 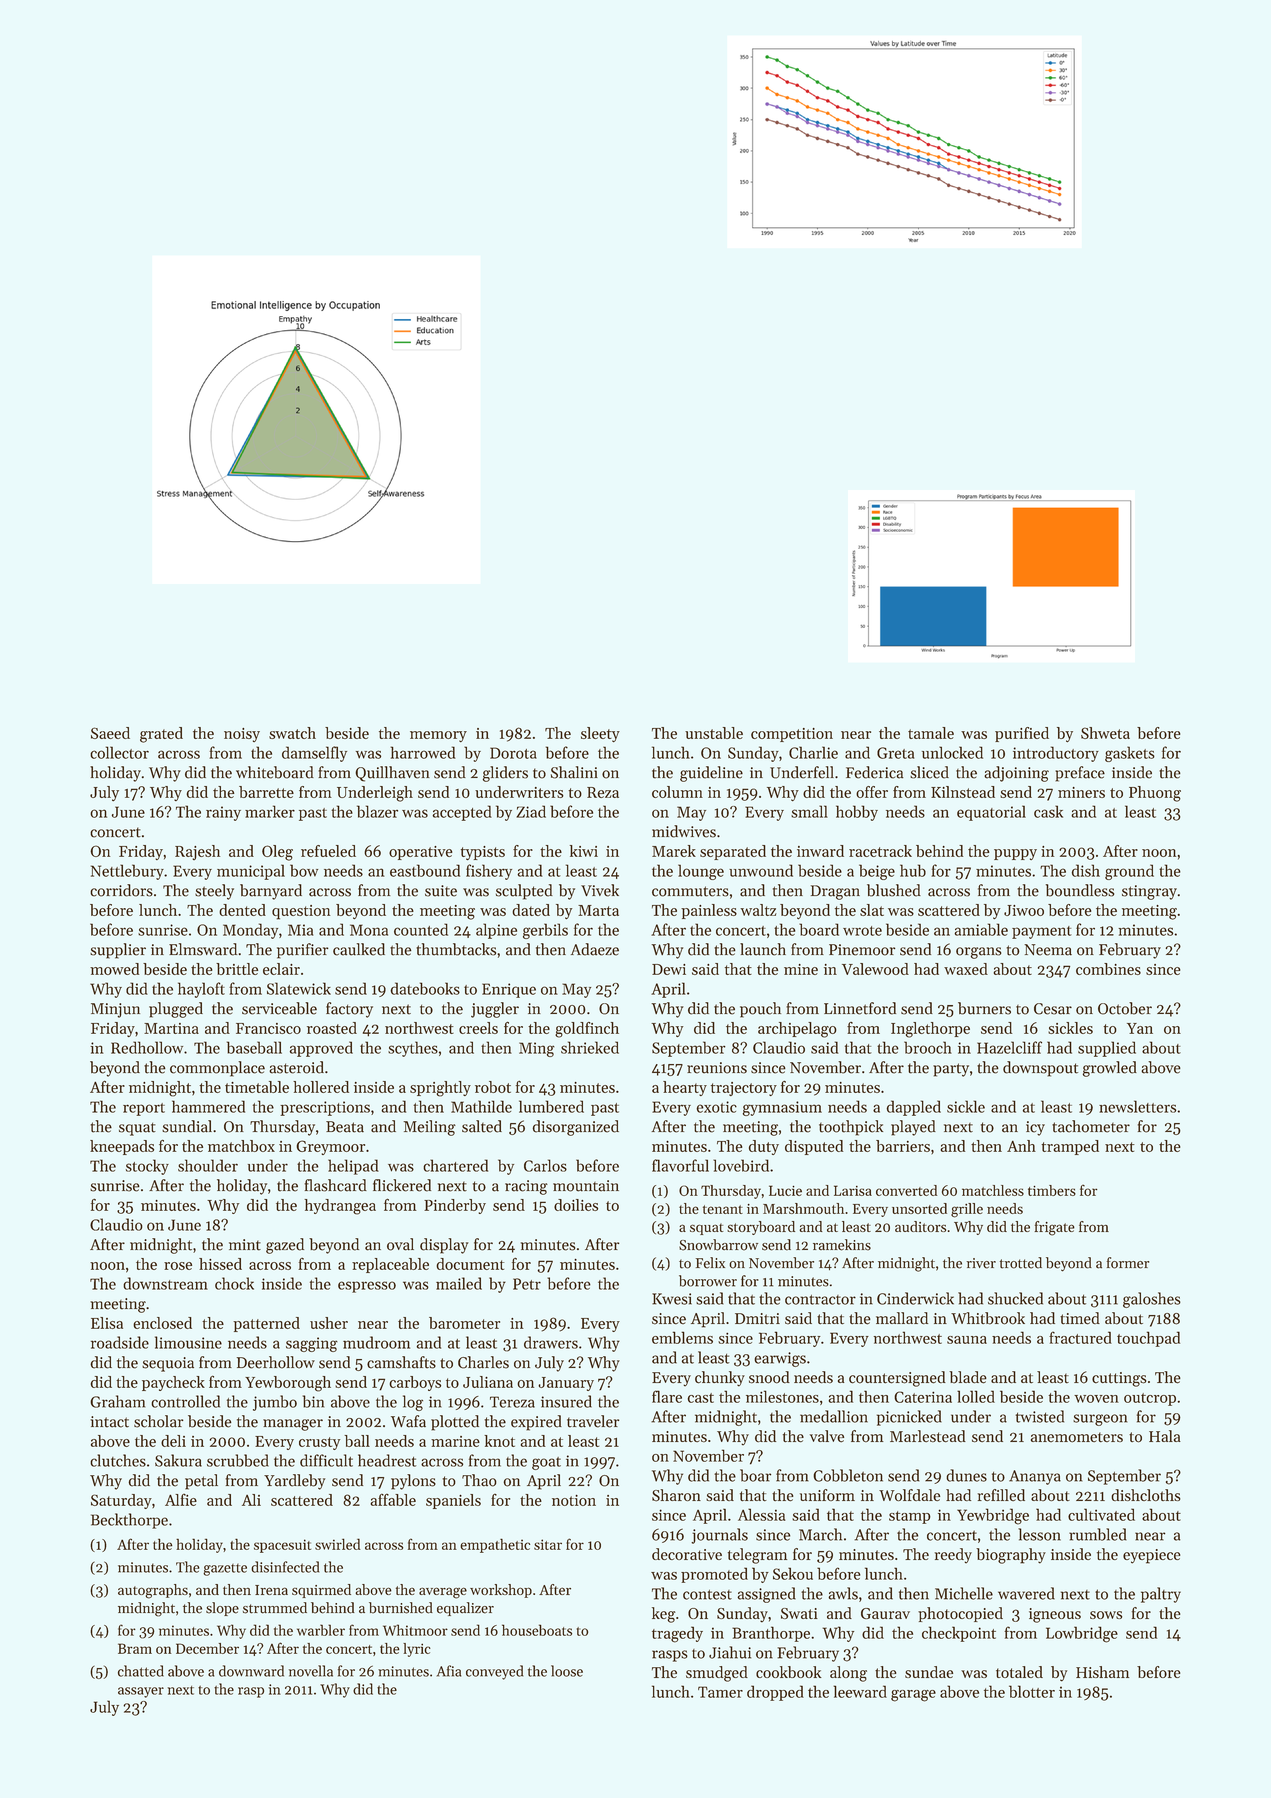 I want to click on dappled, so click(x=914, y=1108).
